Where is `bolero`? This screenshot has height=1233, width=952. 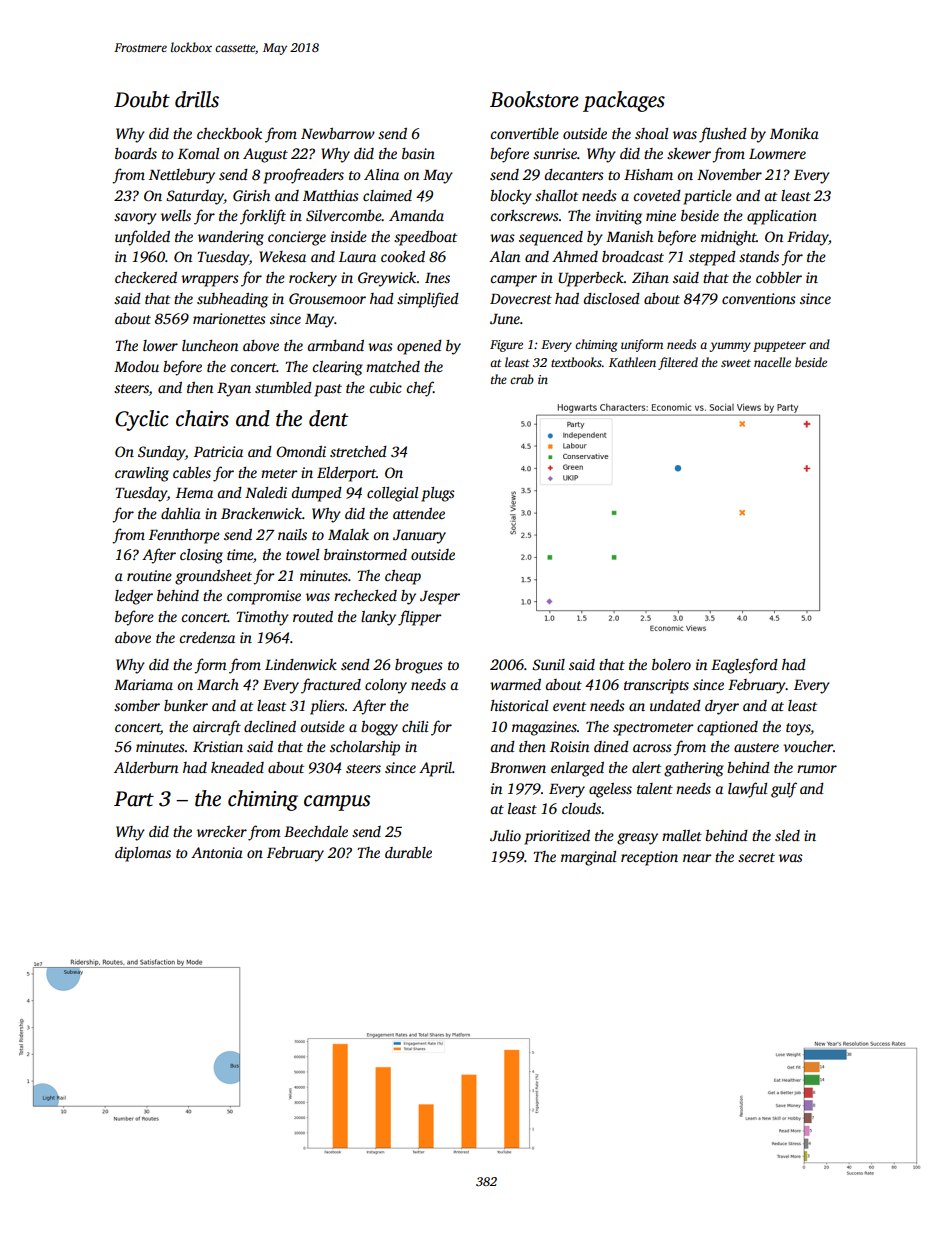
bolero is located at coordinates (671, 664).
